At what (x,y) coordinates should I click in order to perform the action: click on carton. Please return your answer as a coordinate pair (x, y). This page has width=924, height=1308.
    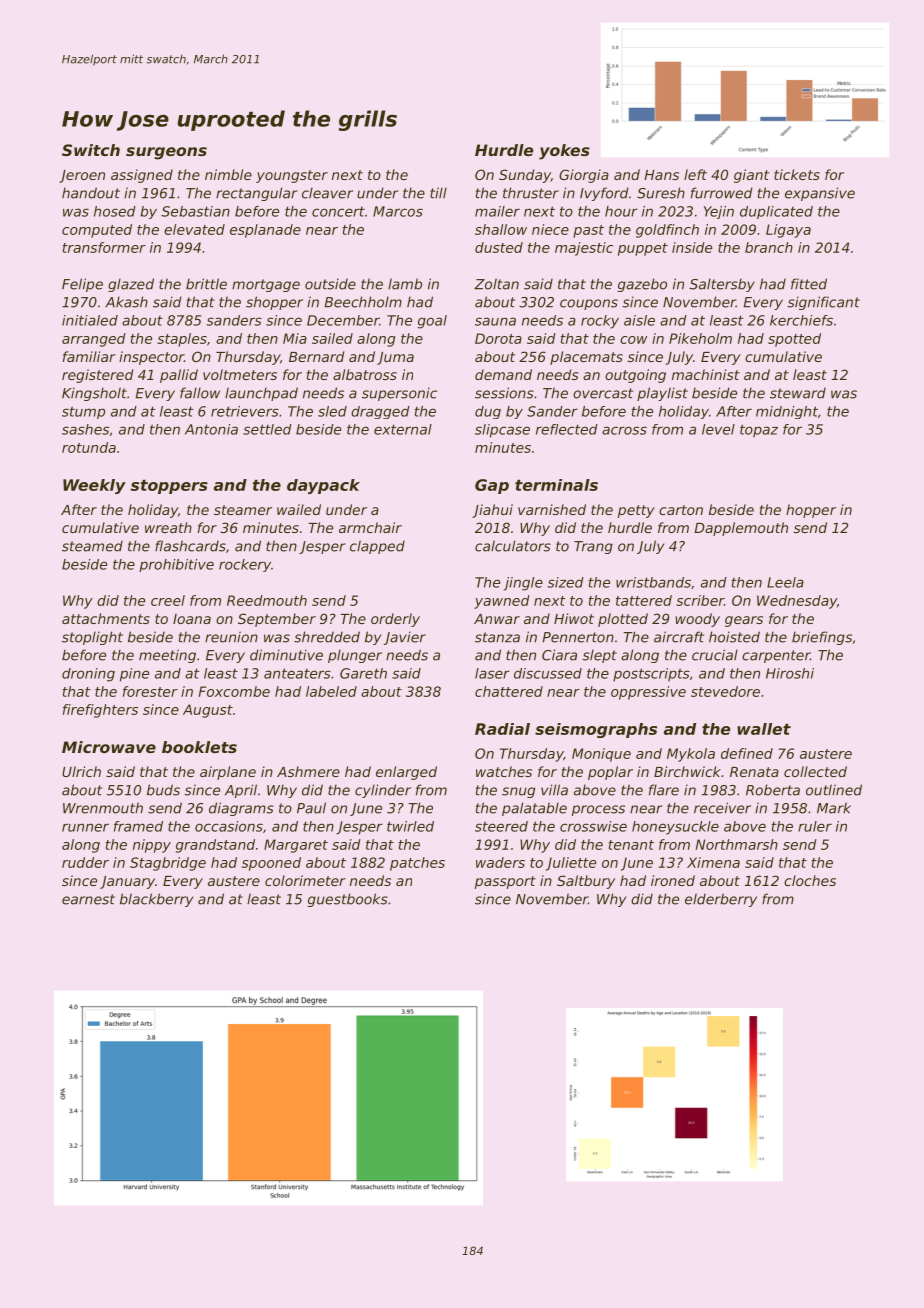
    Looking at the image, I should click on (681, 510).
